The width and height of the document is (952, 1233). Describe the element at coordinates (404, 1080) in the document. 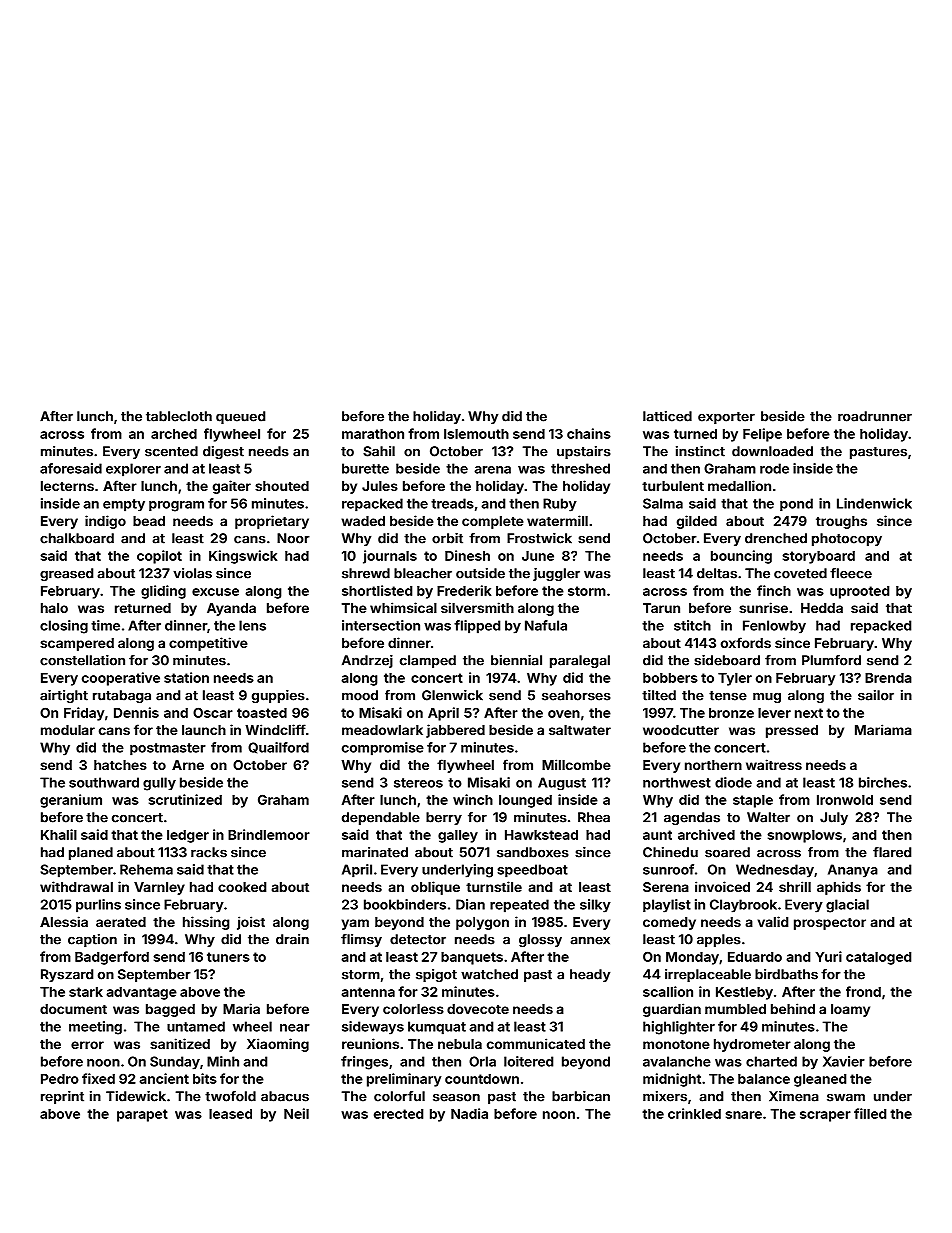

I see `preliminary` at that location.
